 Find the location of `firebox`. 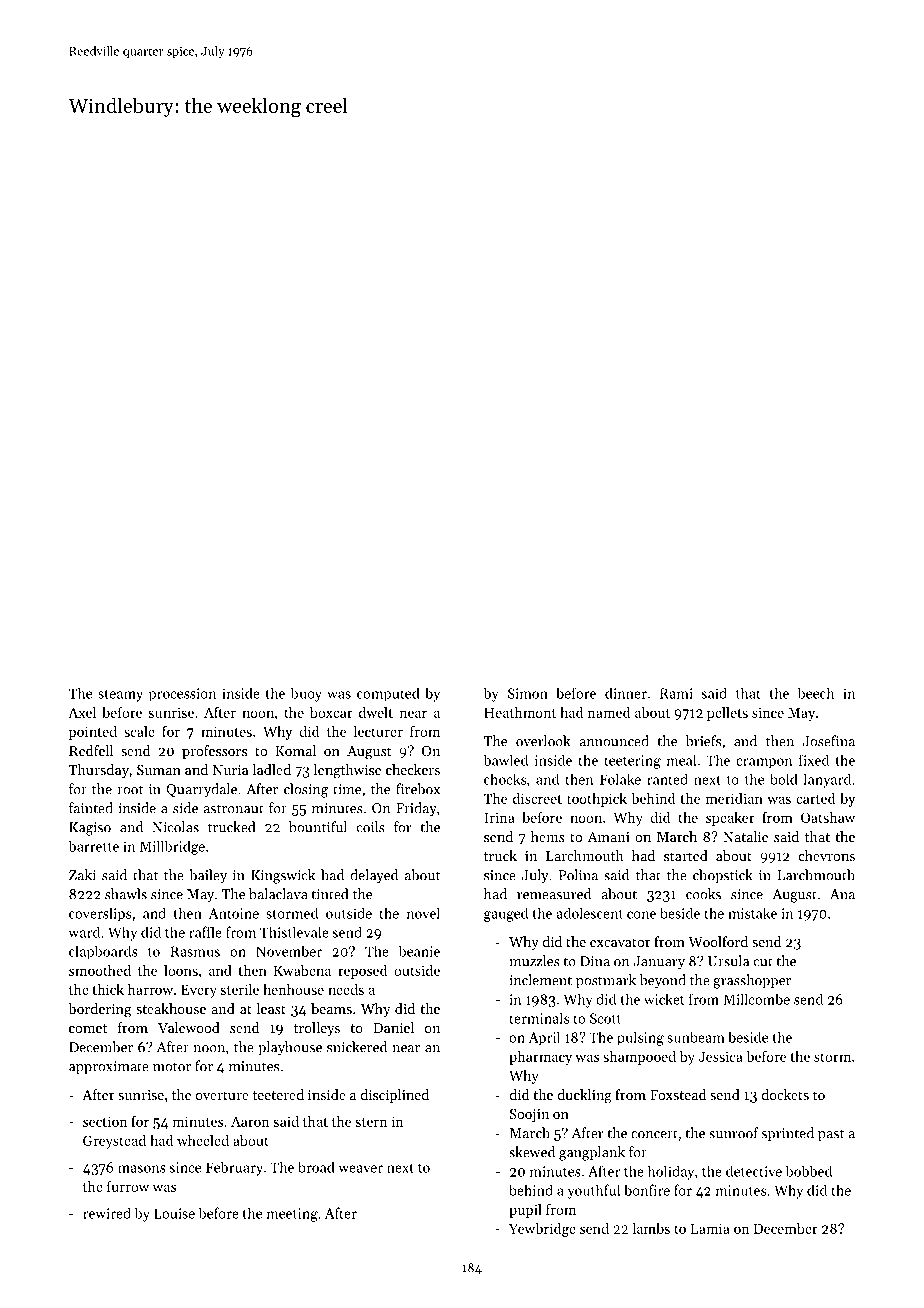

firebox is located at coordinates (418, 789).
